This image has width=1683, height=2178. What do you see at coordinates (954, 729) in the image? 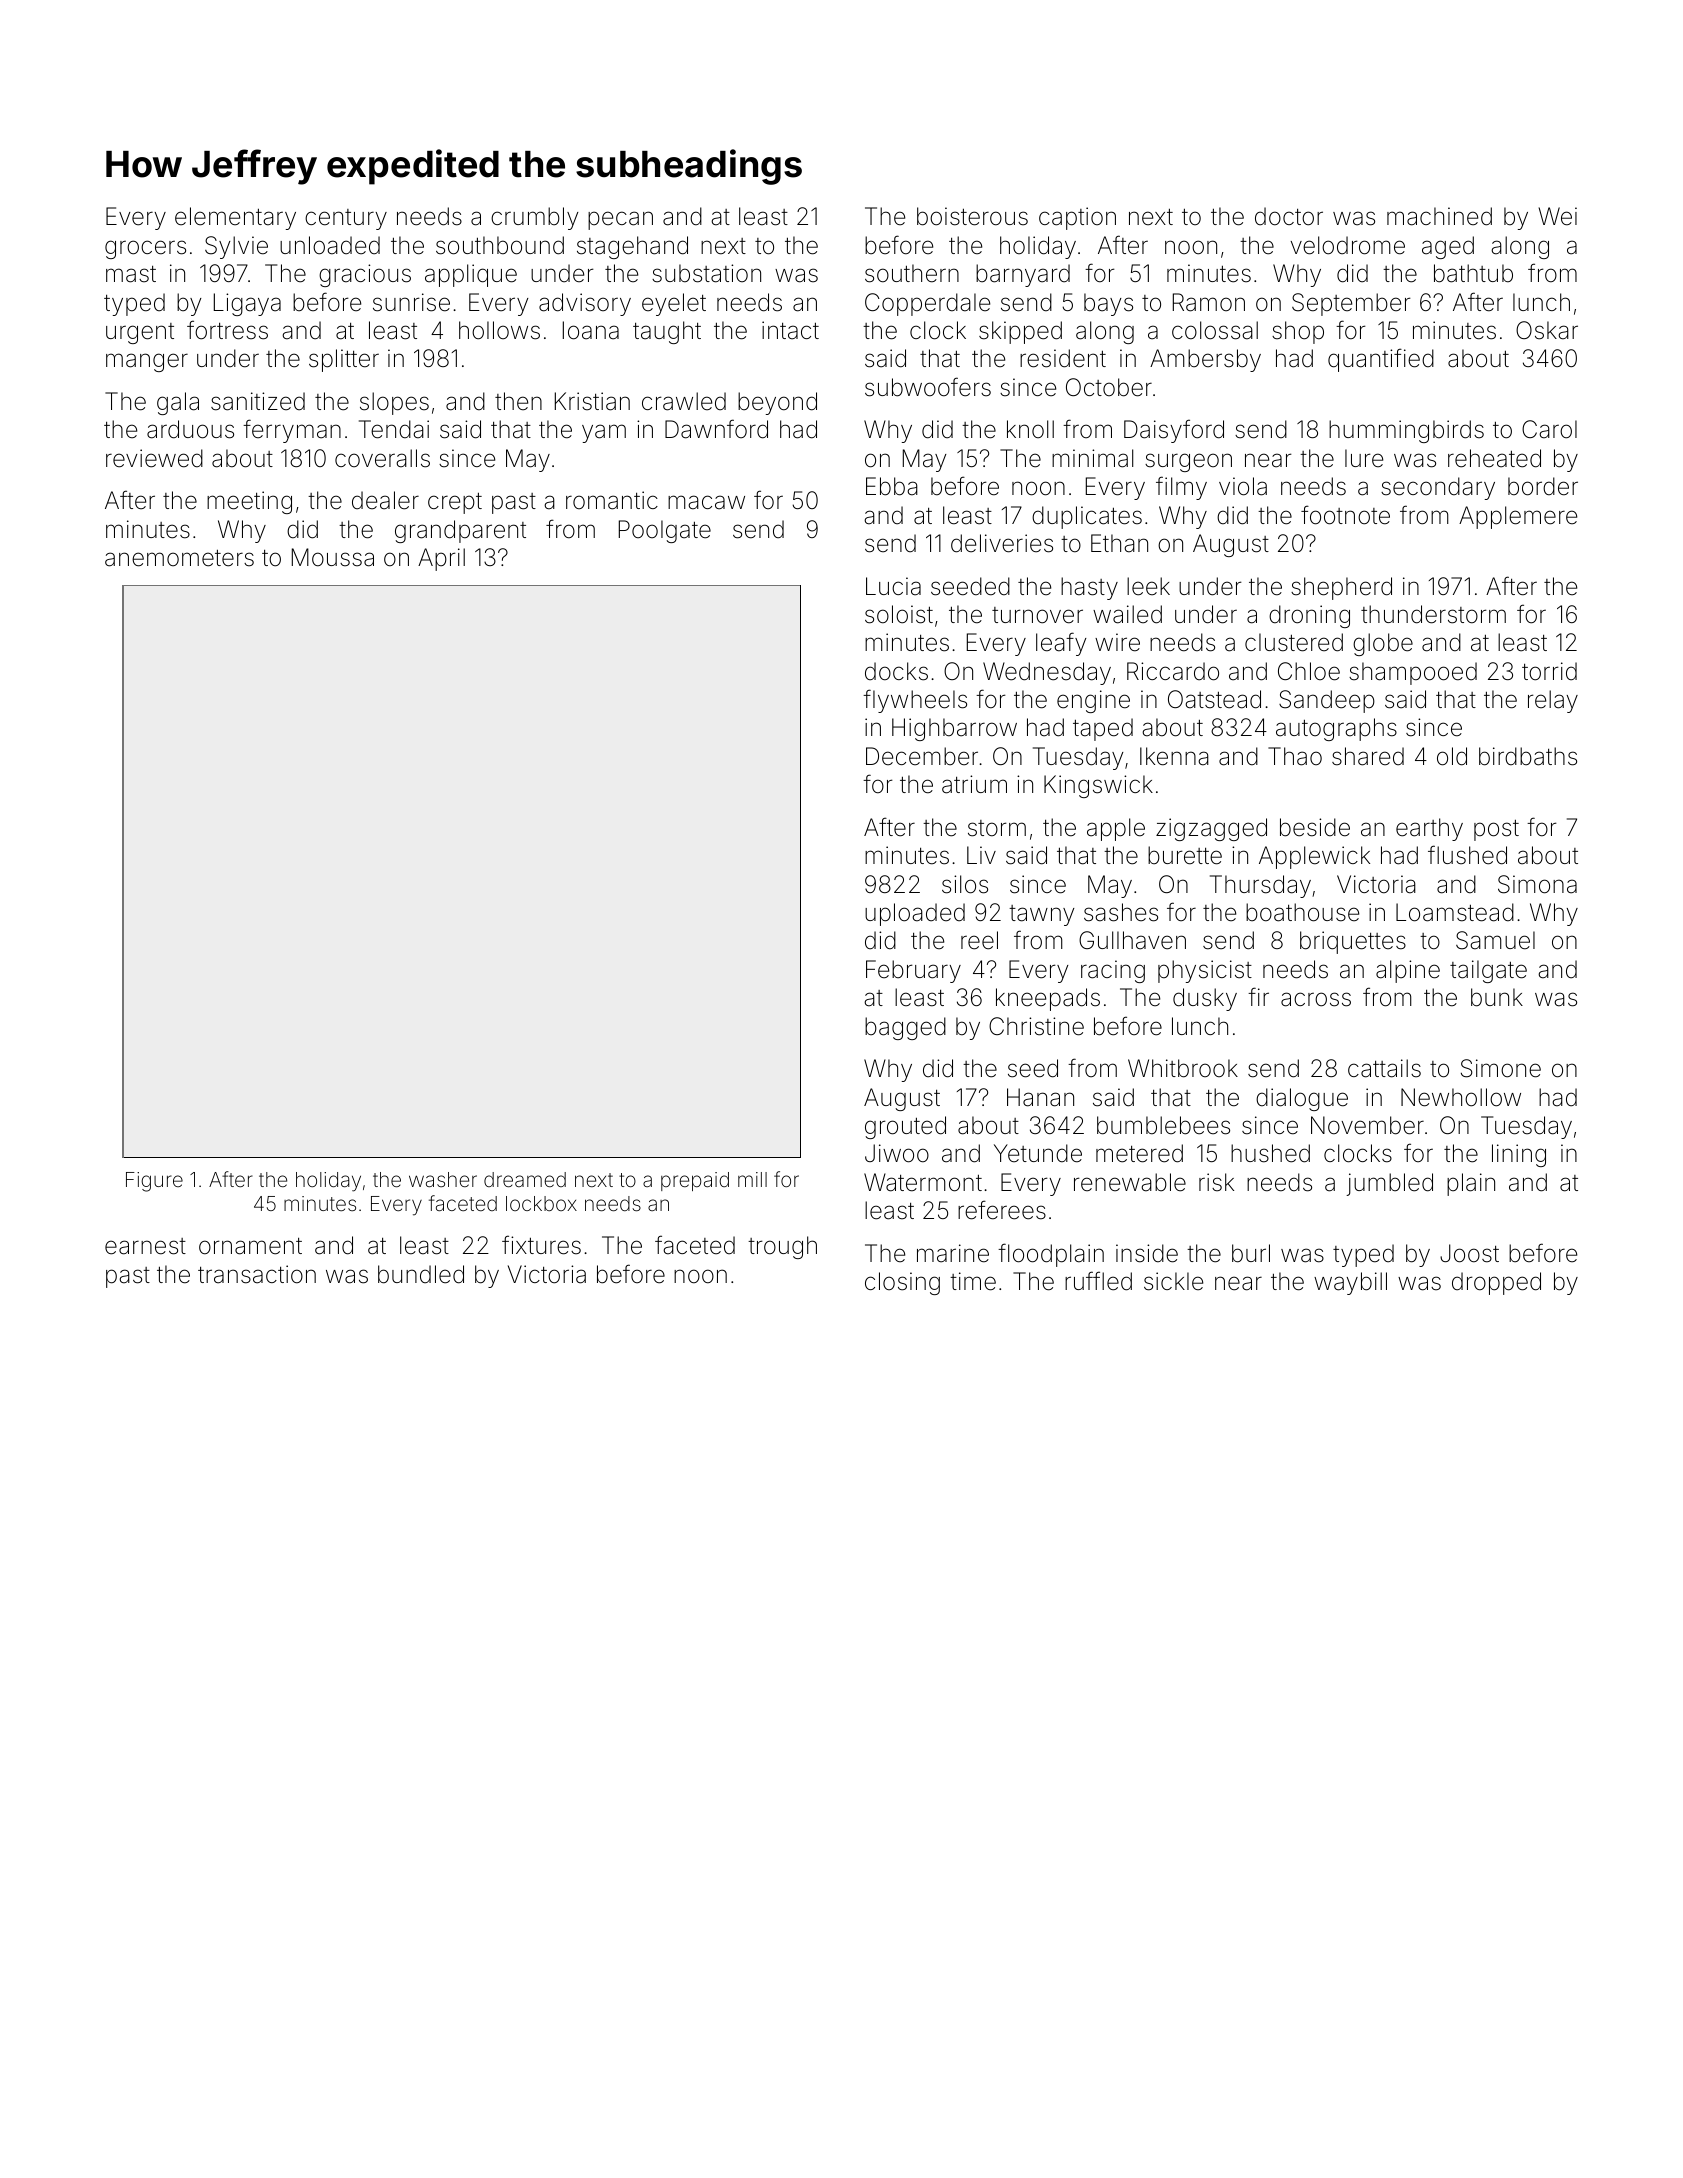
I see `Highbarrow` at bounding box center [954, 729].
